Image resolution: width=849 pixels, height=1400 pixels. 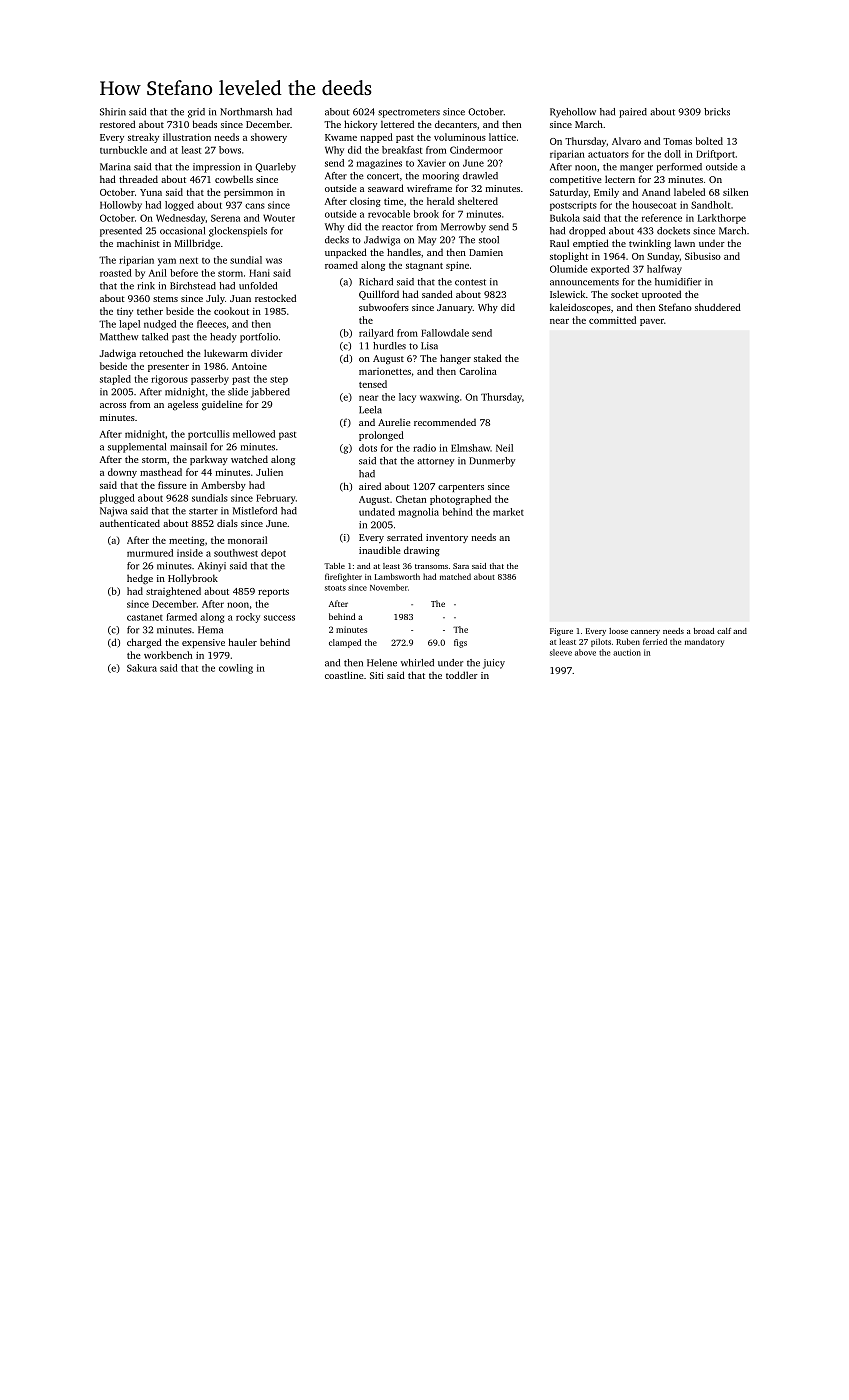 What do you see at coordinates (211, 324) in the screenshot?
I see `fleeces` at bounding box center [211, 324].
